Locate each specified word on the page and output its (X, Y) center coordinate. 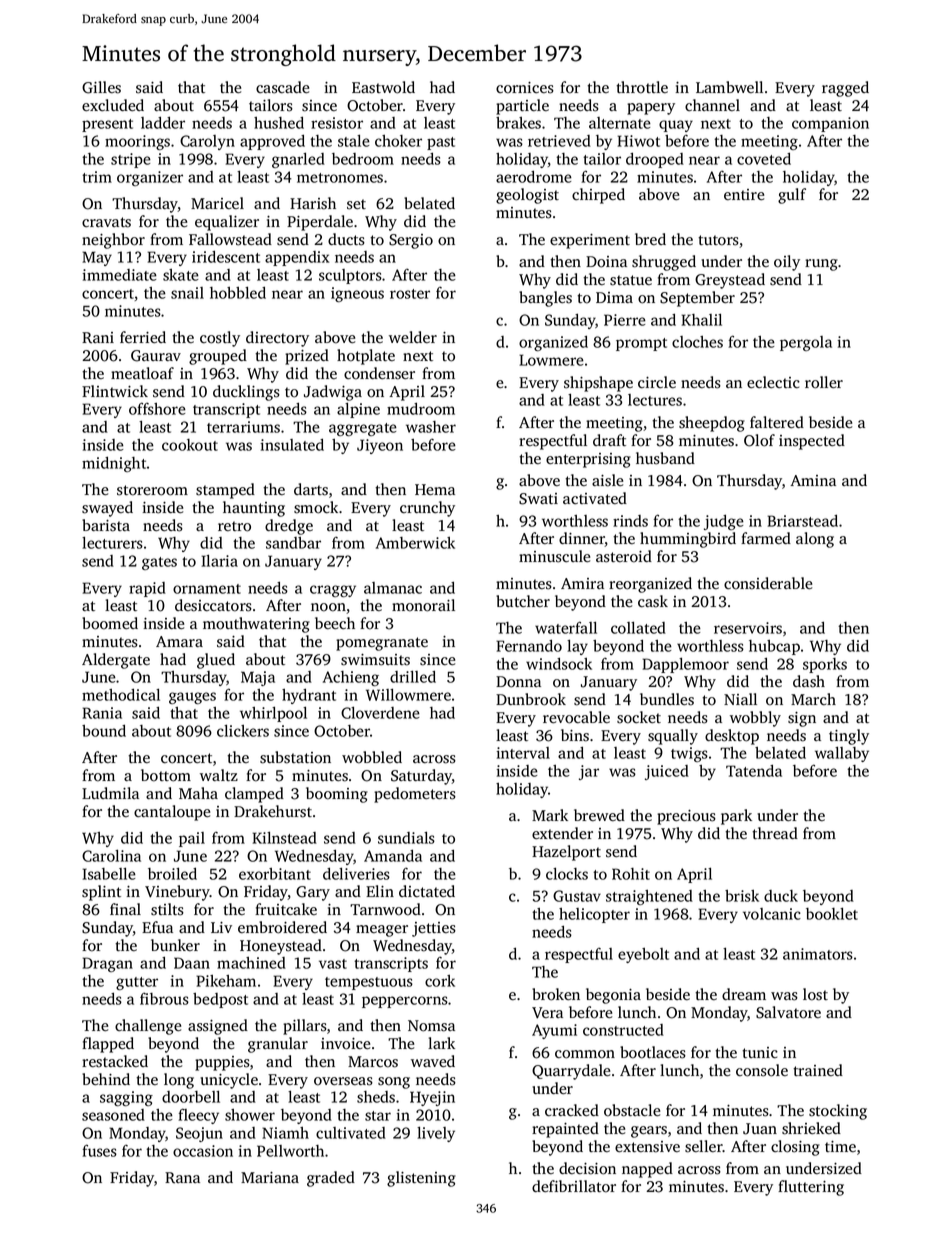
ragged (845, 89)
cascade (282, 87)
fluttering (811, 1188)
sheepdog (712, 424)
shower (250, 1115)
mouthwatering (256, 625)
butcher (523, 601)
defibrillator (574, 1186)
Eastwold (383, 87)
